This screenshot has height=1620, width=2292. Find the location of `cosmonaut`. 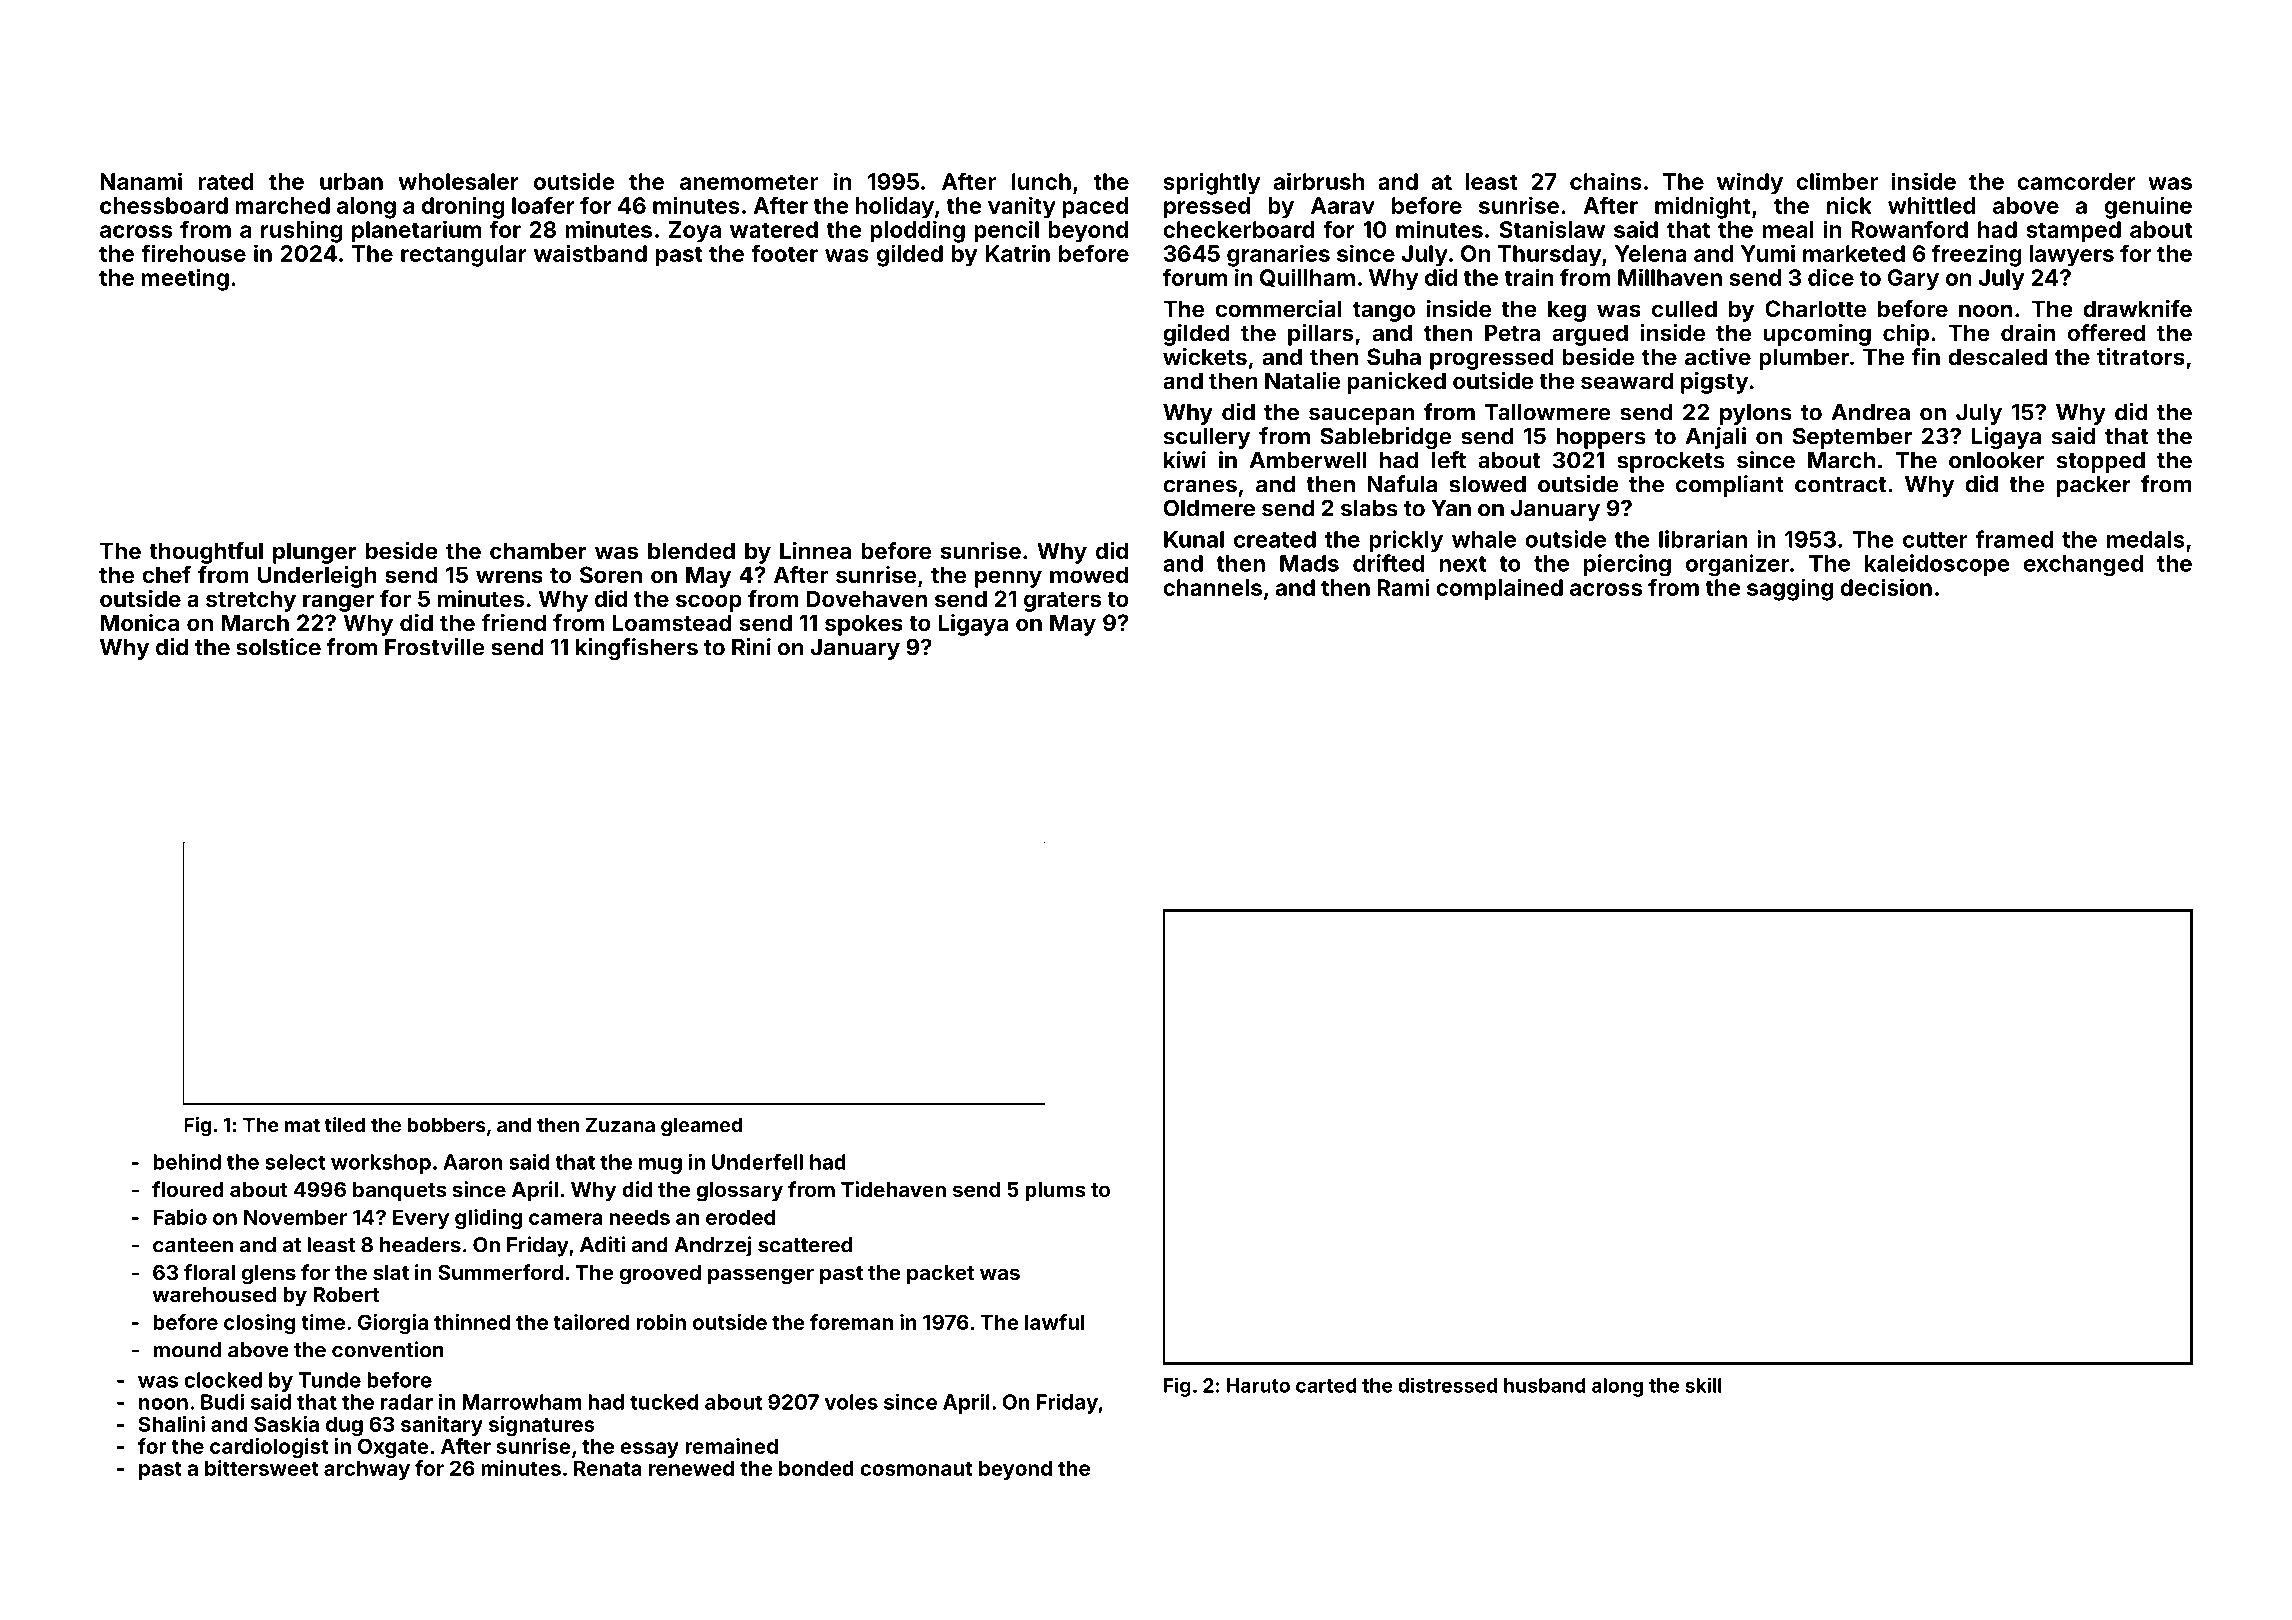

cosmonaut is located at coordinates (916, 1469).
